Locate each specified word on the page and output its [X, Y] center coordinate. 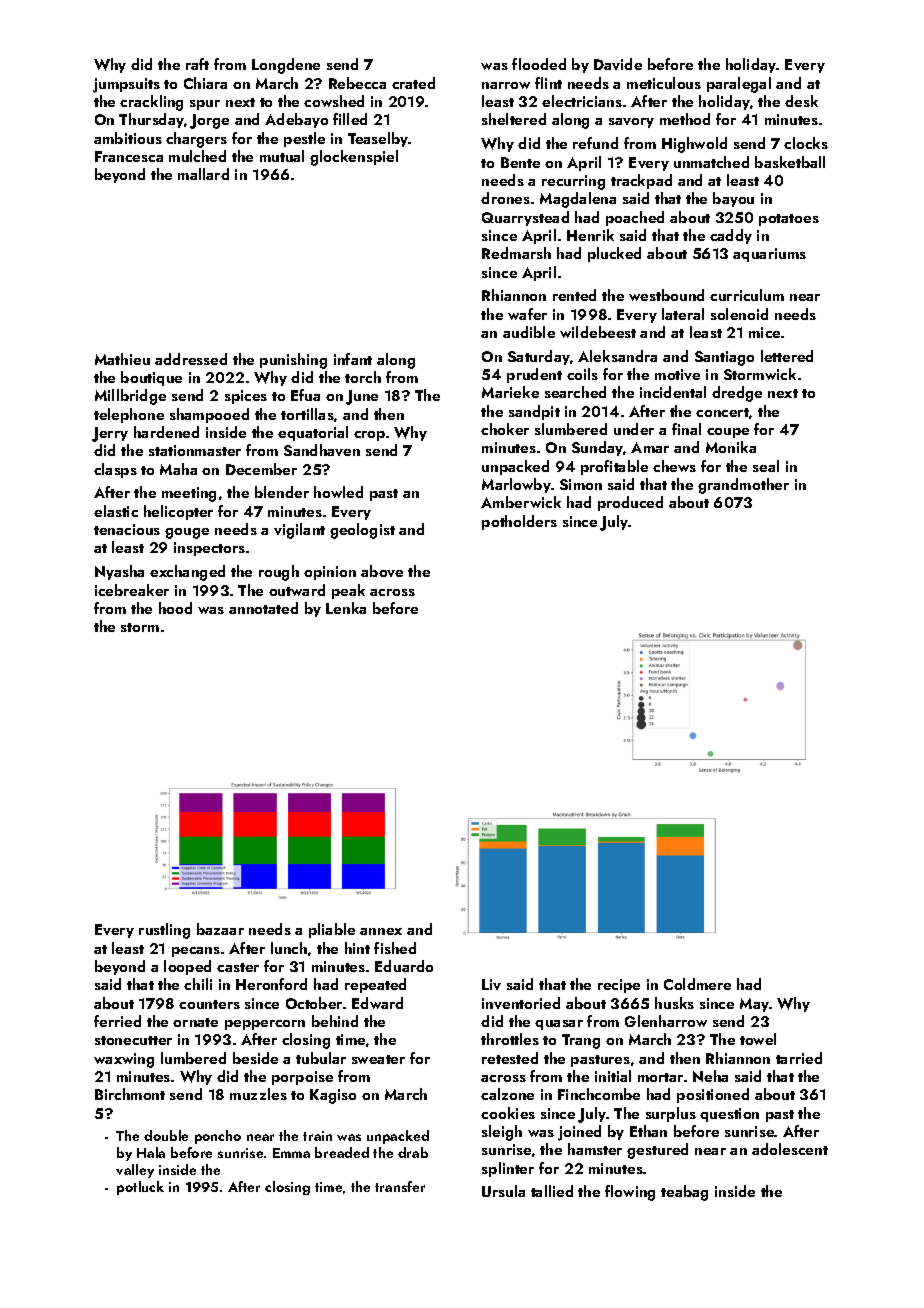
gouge [187, 533]
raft [197, 64]
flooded [539, 64]
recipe [619, 986]
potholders [519, 522]
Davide [618, 64]
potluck [140, 1188]
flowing [630, 1193]
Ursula [503, 1191]
